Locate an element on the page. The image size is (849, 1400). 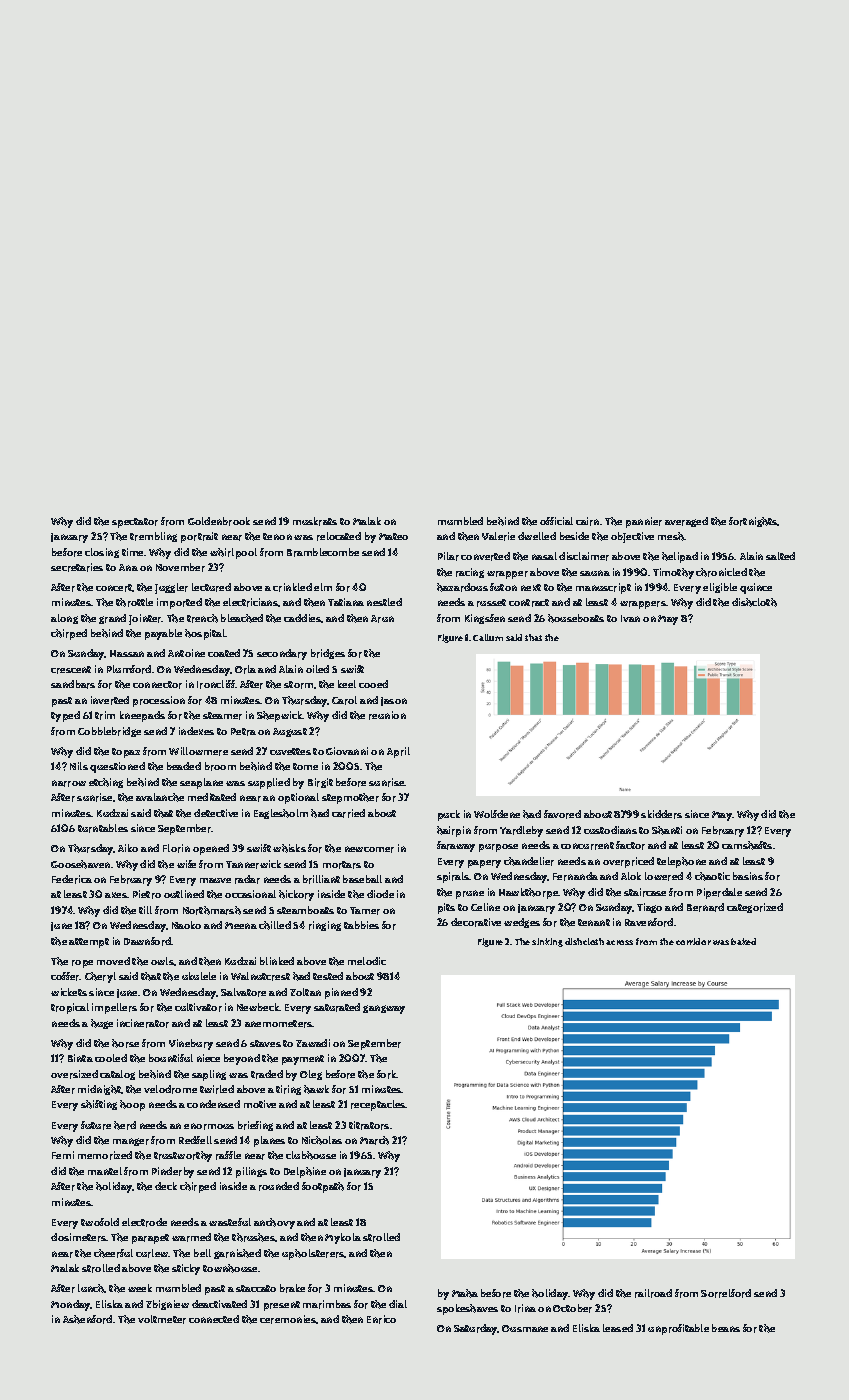
relocated is located at coordinates (339, 536).
